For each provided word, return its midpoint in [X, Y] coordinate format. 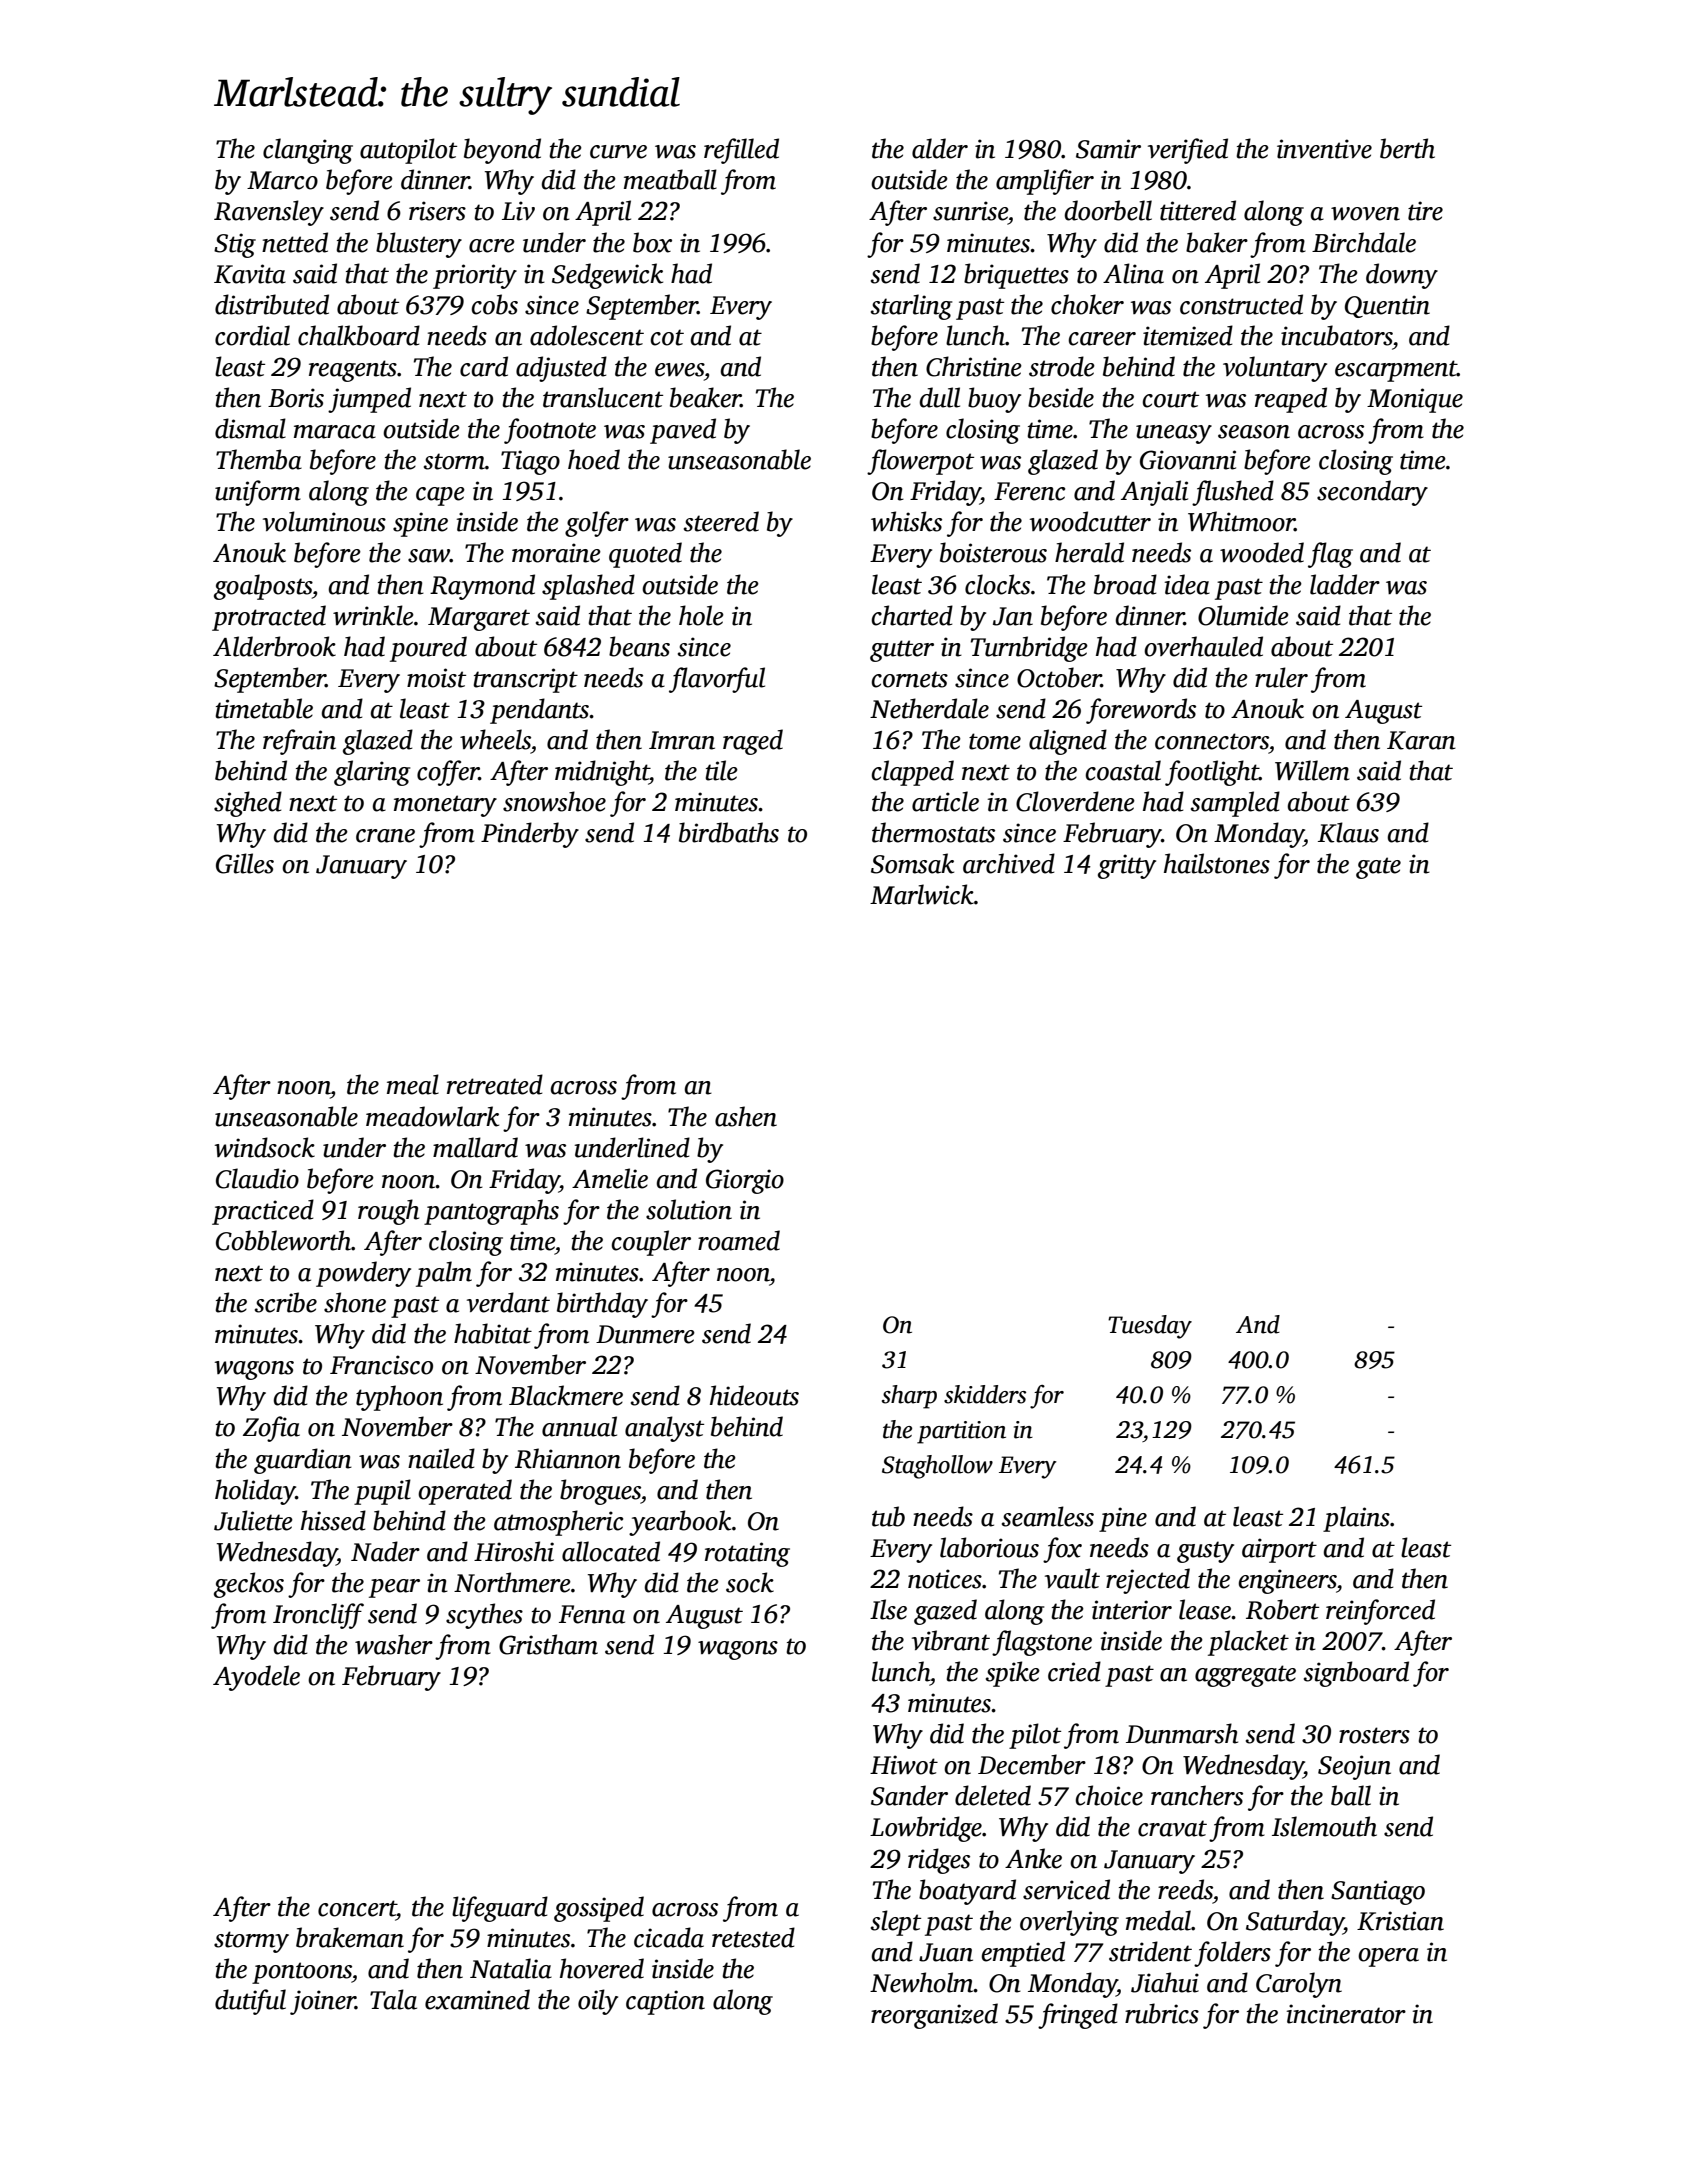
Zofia [271, 1429]
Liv [518, 211]
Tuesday [1150, 1327]
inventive [1324, 149]
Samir [1108, 149]
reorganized [934, 2016]
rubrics [1162, 2013]
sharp [909, 1397]
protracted [269, 618]
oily [598, 2002]
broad [1125, 584]
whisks [906, 521]
